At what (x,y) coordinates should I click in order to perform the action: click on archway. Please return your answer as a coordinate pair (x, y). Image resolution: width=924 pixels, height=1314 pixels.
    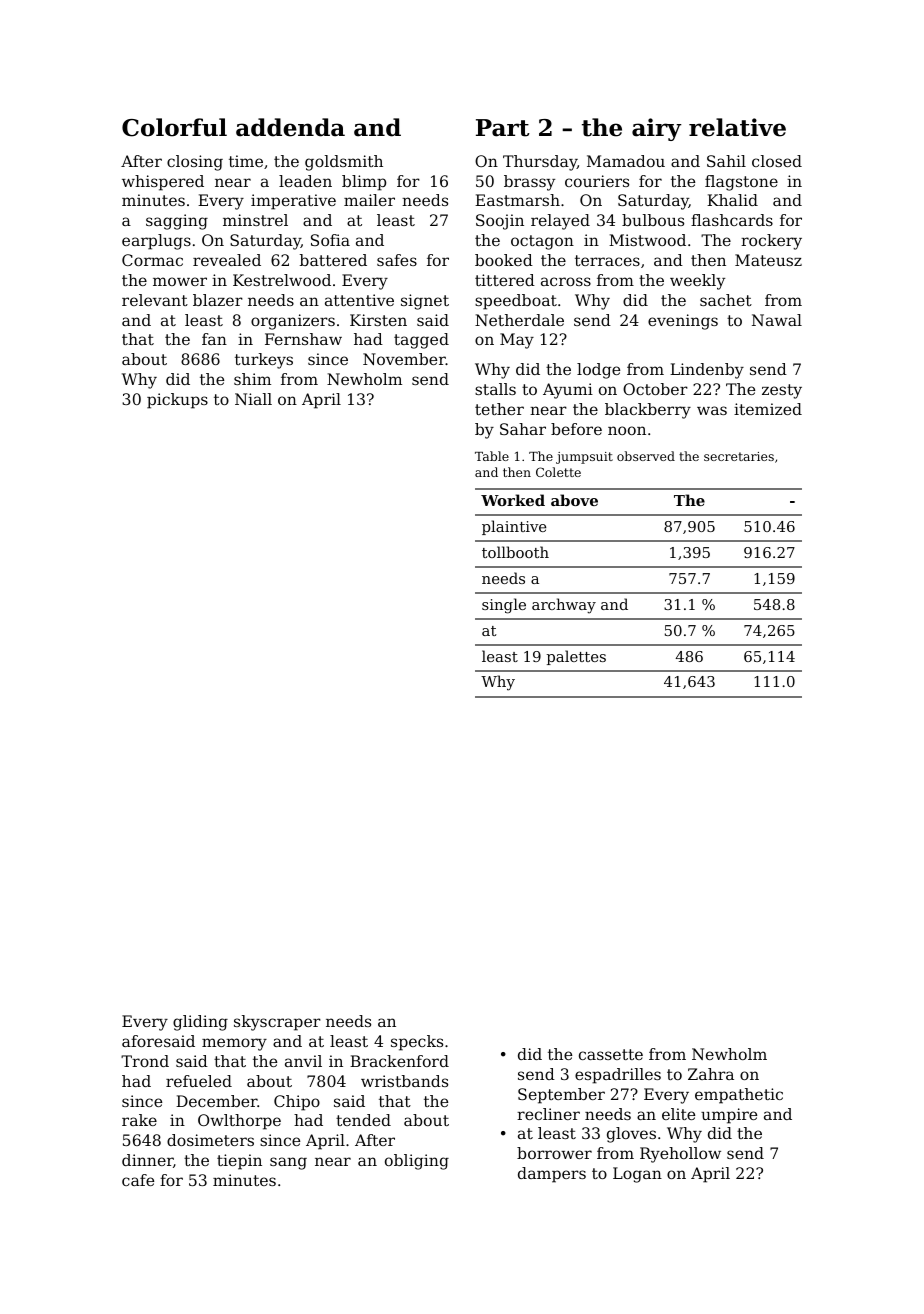
    Looking at the image, I should click on (564, 606).
